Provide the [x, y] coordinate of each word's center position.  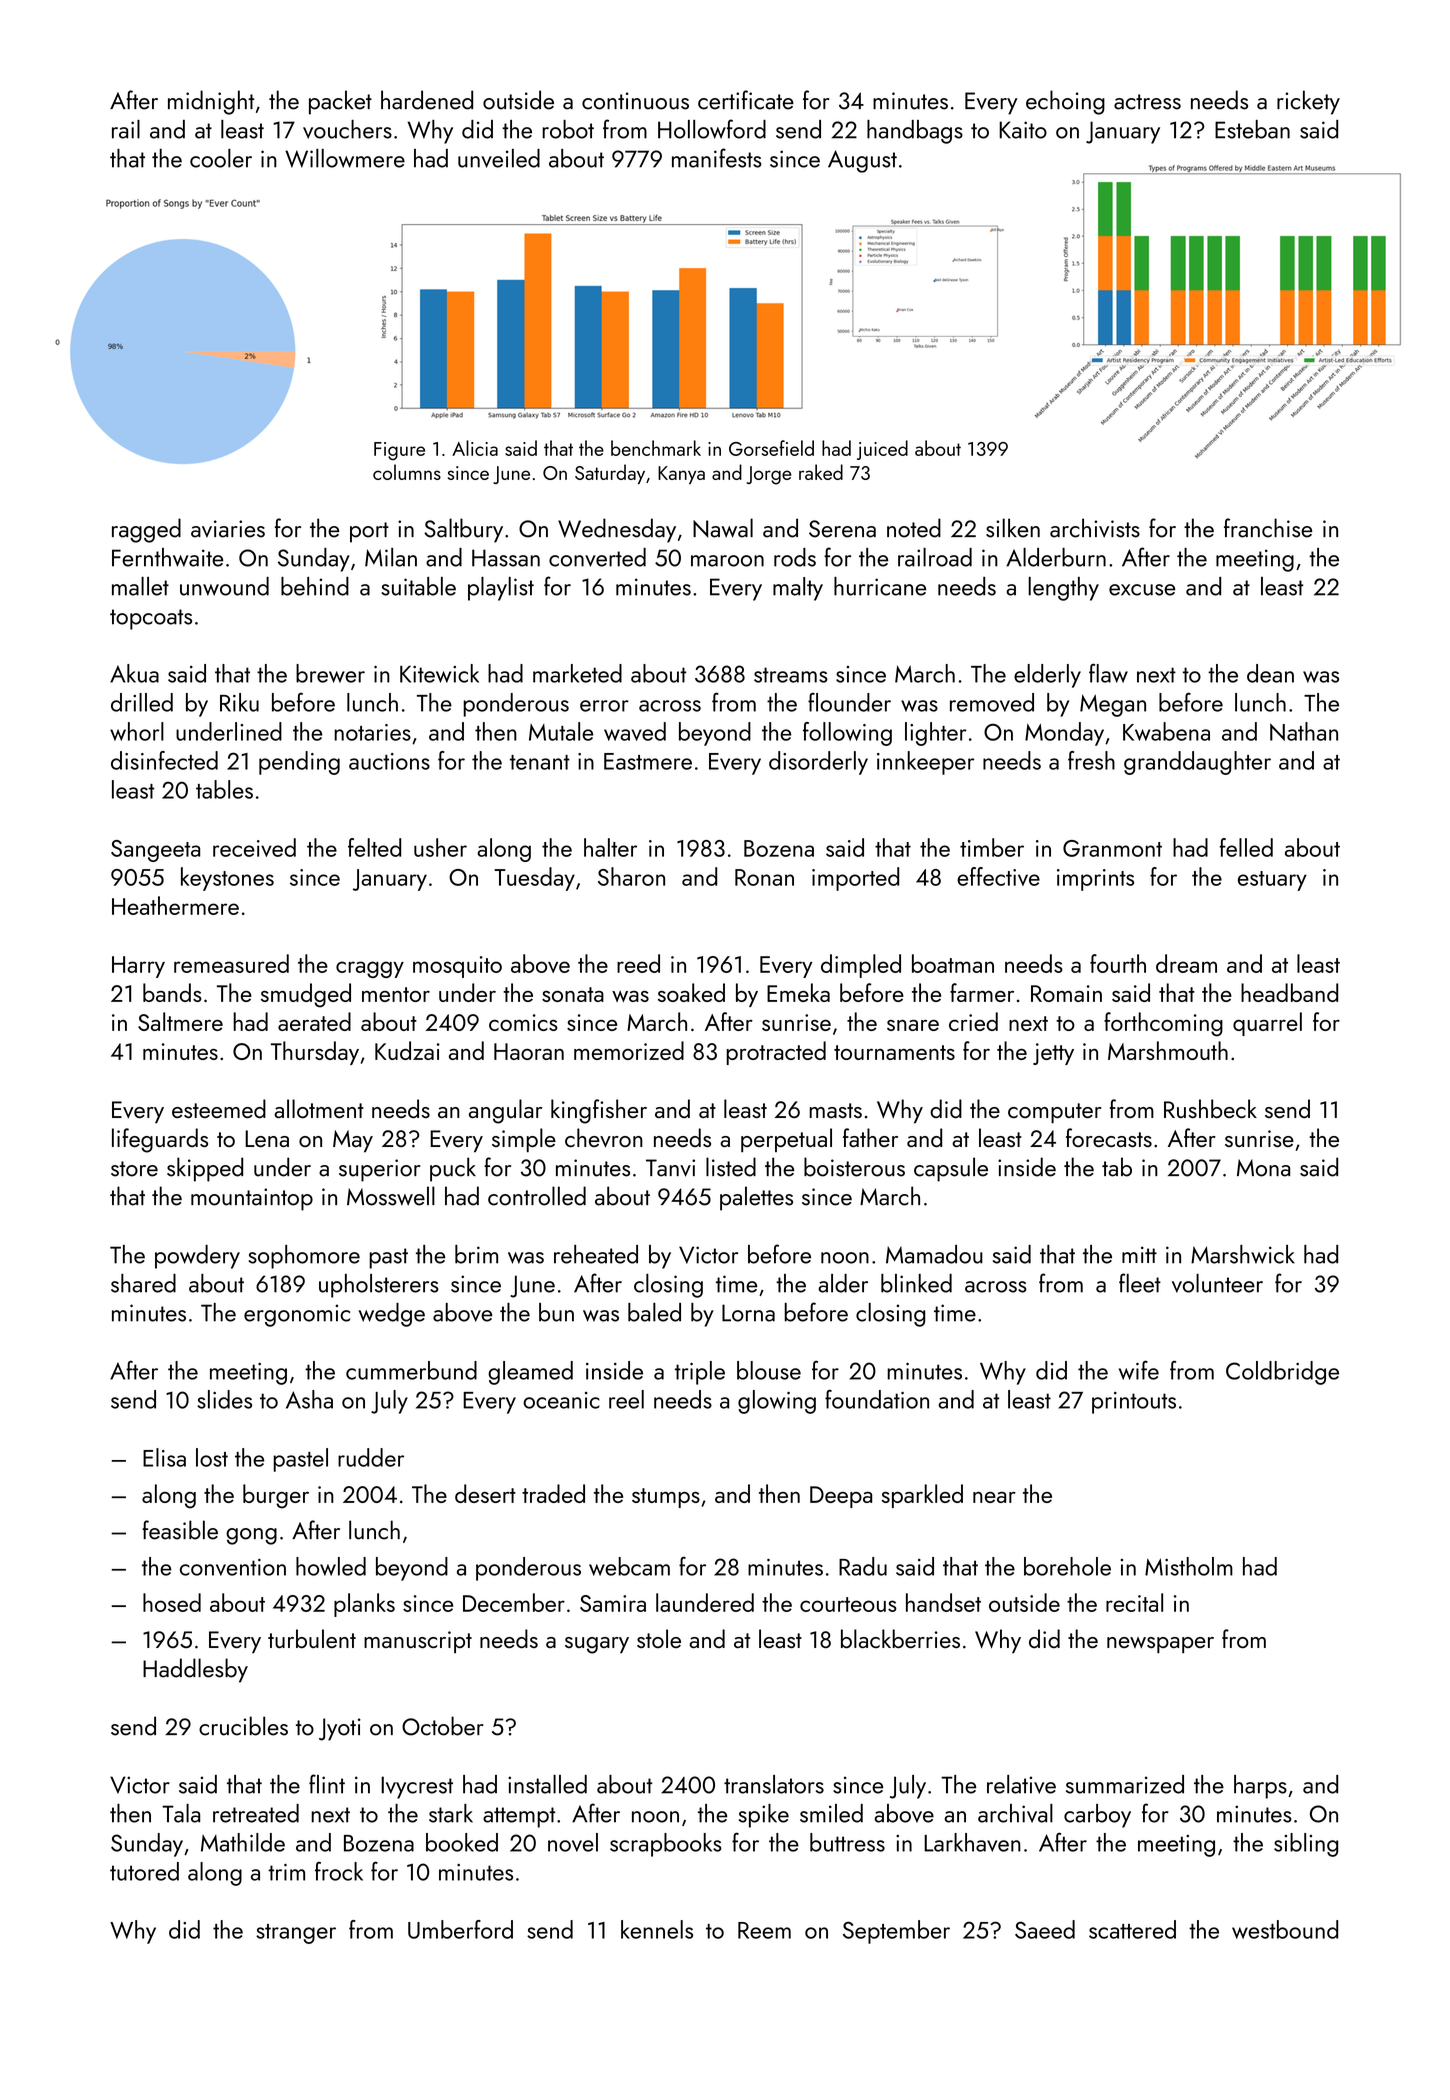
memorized [629, 1050]
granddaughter [1197, 763]
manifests [717, 158]
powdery [197, 1257]
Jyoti [340, 1729]
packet [340, 102]
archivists [1095, 528]
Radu [863, 1566]
